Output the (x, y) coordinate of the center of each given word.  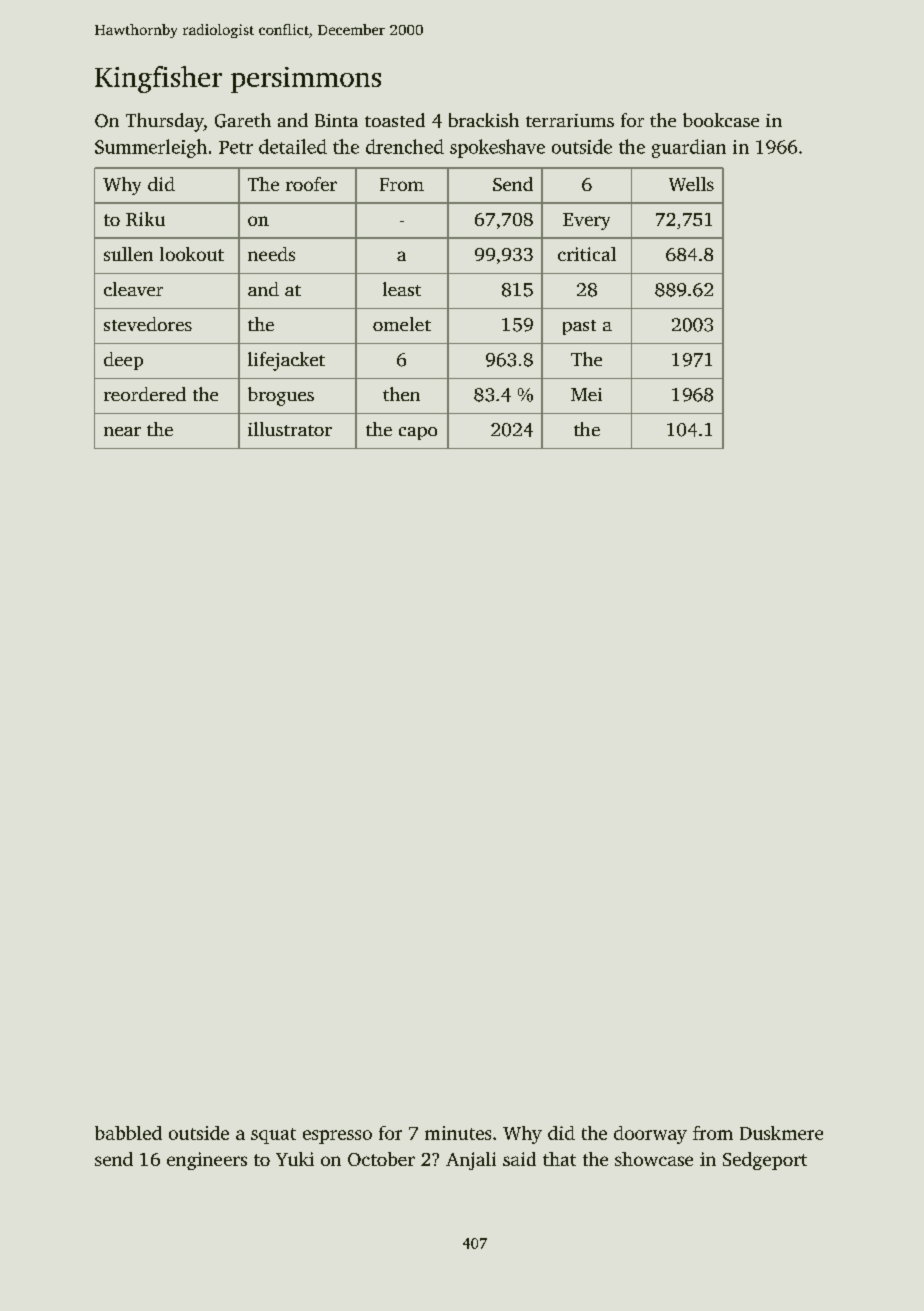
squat (273, 1136)
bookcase (721, 120)
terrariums (570, 120)
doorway (650, 1135)
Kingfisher (158, 79)
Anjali (471, 1161)
